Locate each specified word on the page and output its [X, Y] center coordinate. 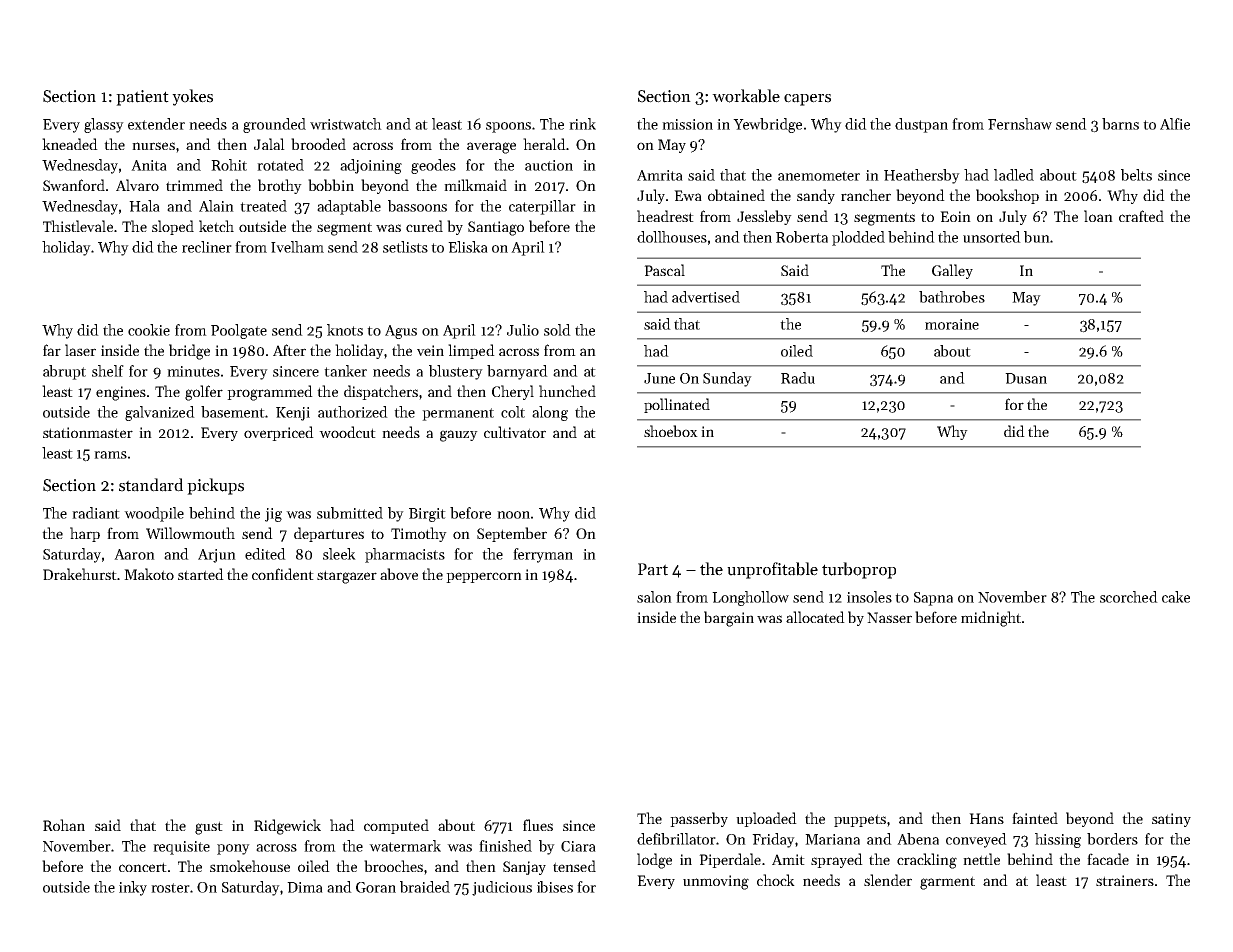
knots [345, 330]
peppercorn [484, 577]
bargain [729, 619]
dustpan [921, 125]
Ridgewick [287, 827]
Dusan [1026, 378]
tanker [345, 371]
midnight [991, 619]
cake [1176, 597]
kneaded [70, 144]
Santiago [496, 228]
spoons [508, 127]
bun [1037, 237]
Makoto [149, 574]
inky [133, 888]
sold [557, 330]
